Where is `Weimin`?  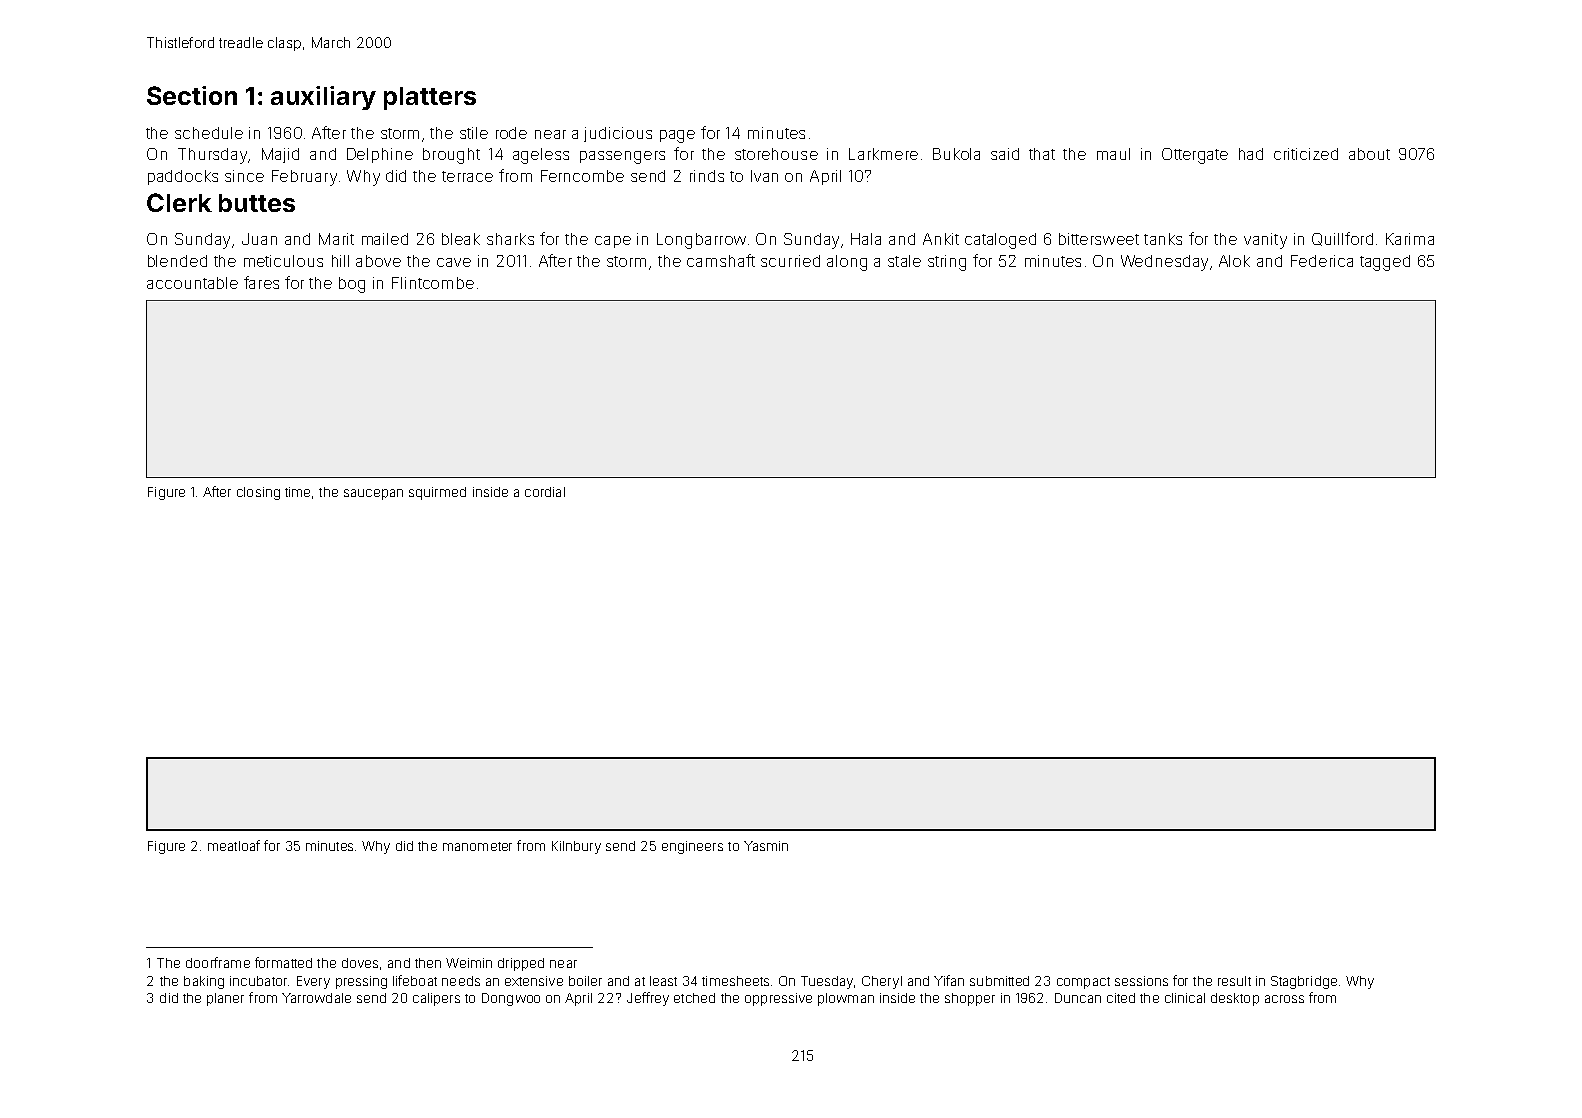 Weimin is located at coordinates (469, 963).
